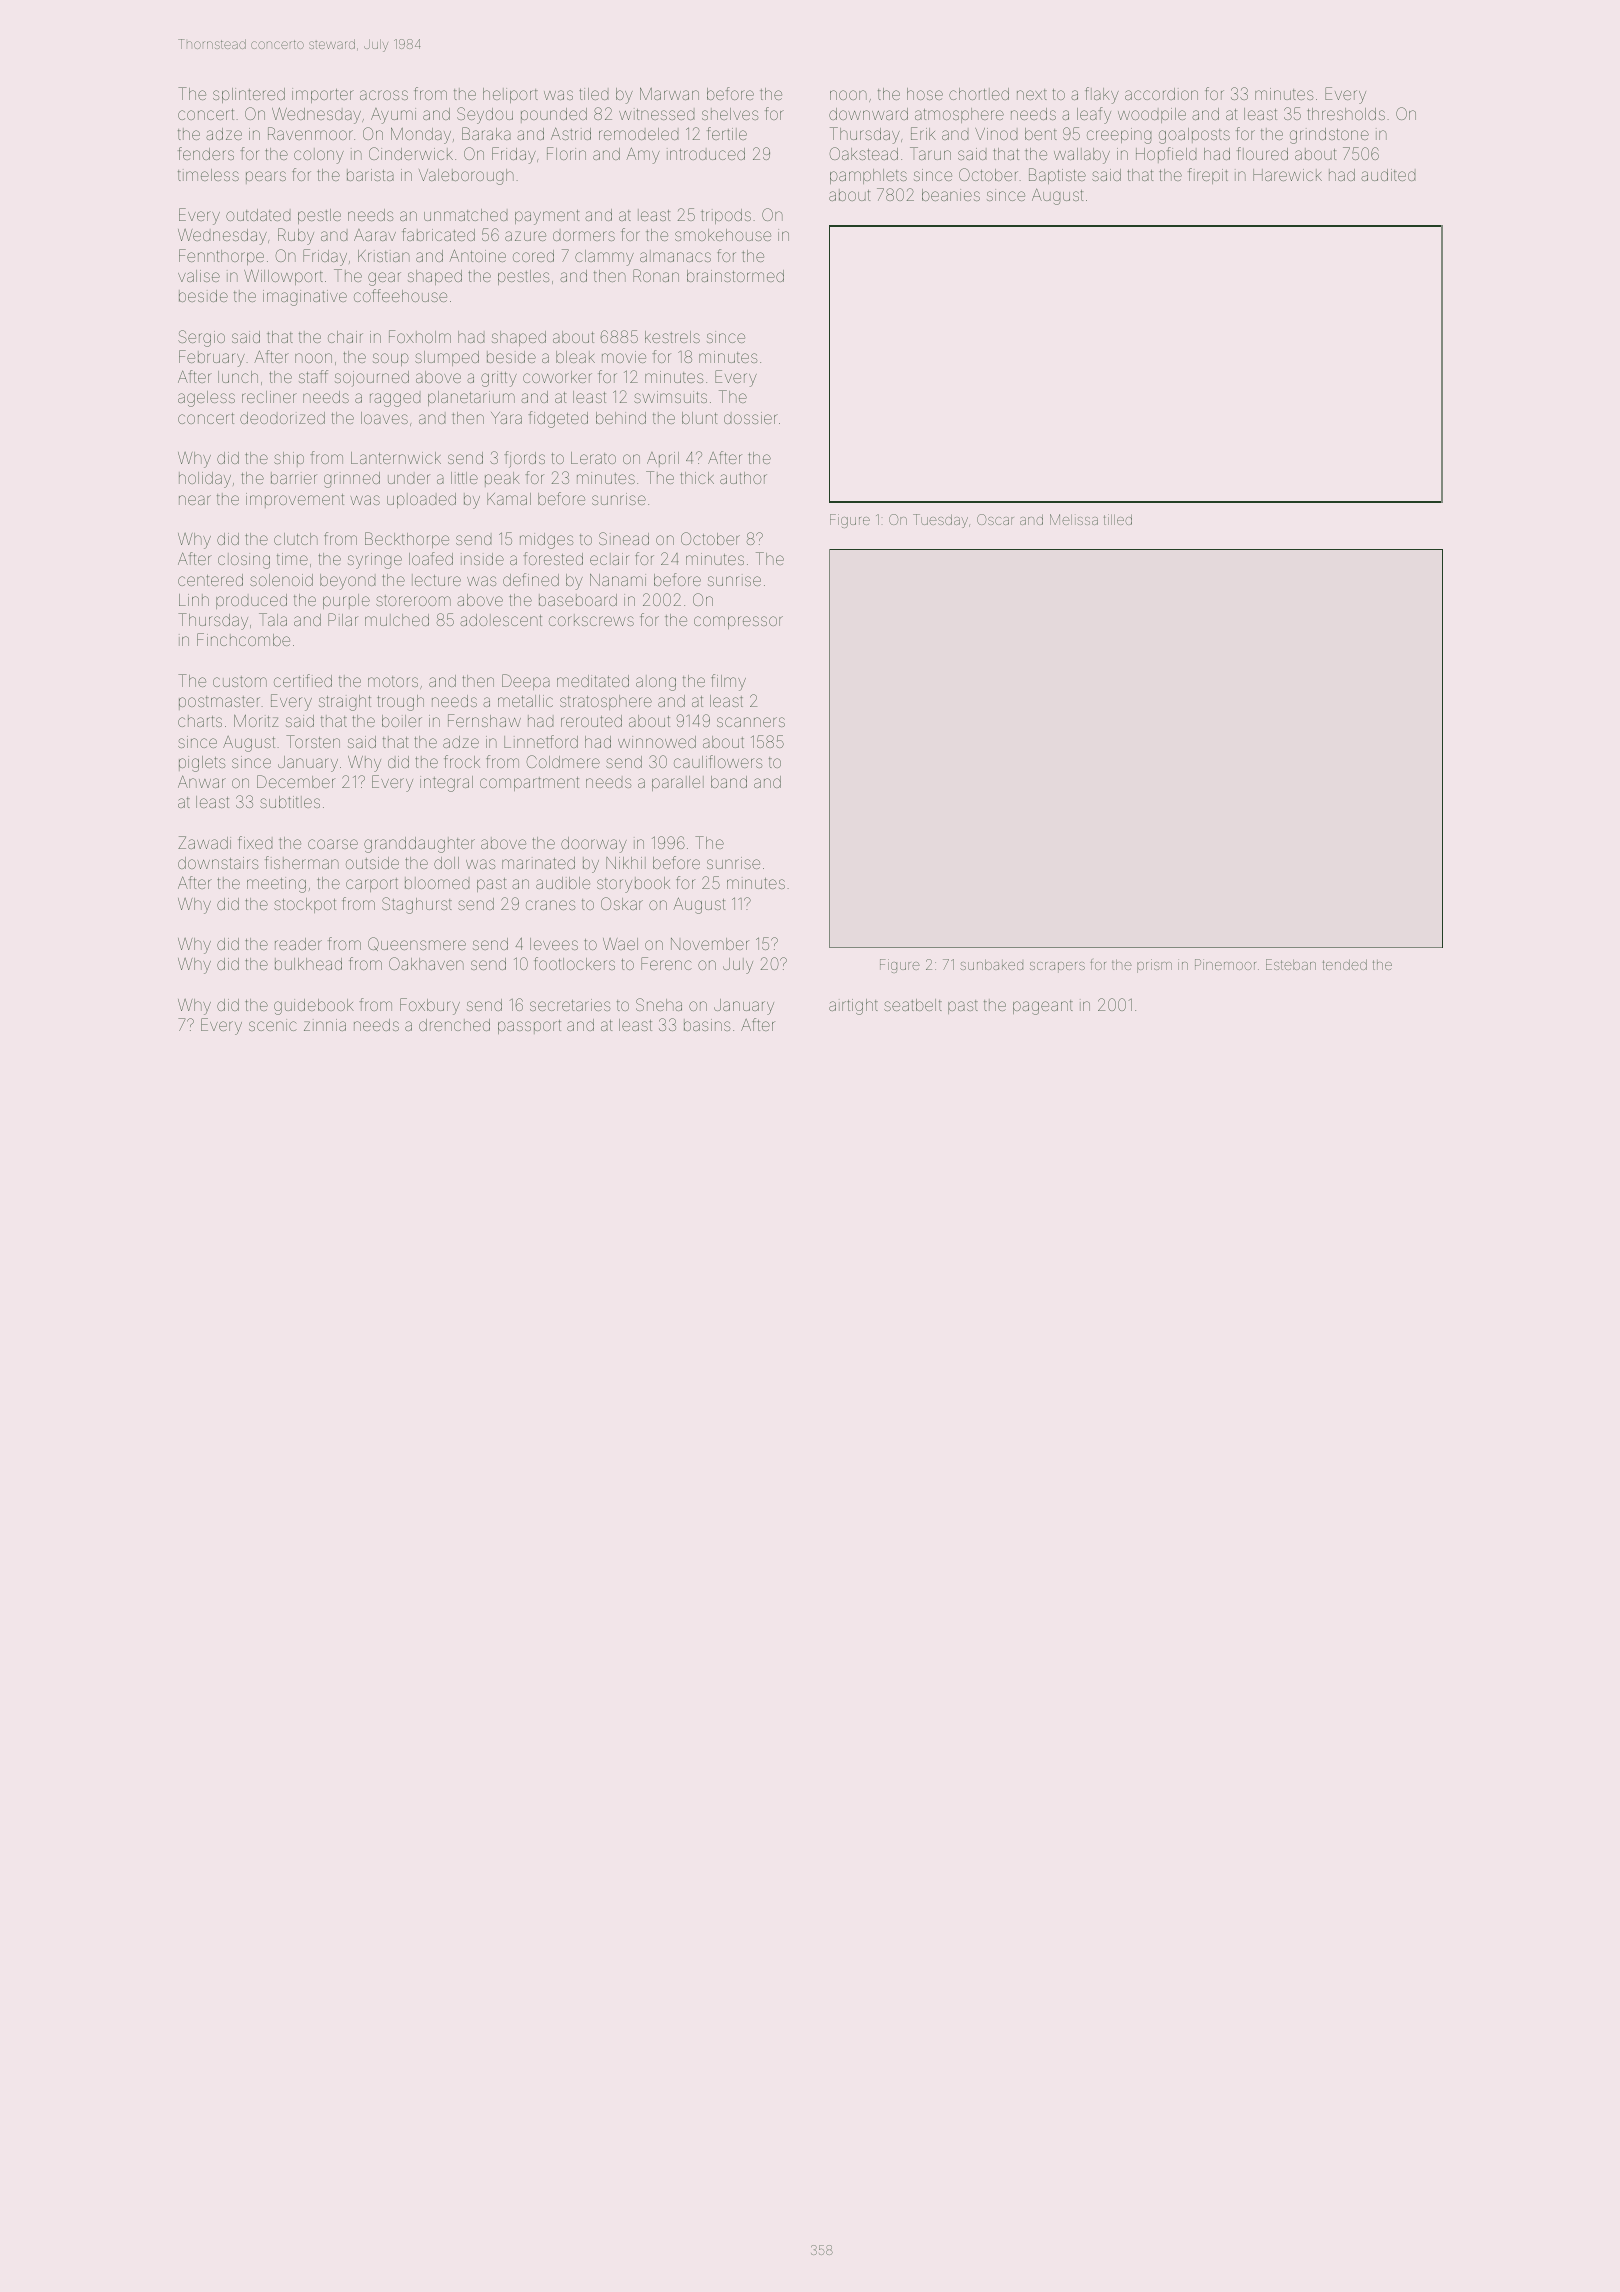 The image size is (1620, 2292). What do you see at coordinates (1291, 964) in the screenshot?
I see `Esteban` at bounding box center [1291, 964].
